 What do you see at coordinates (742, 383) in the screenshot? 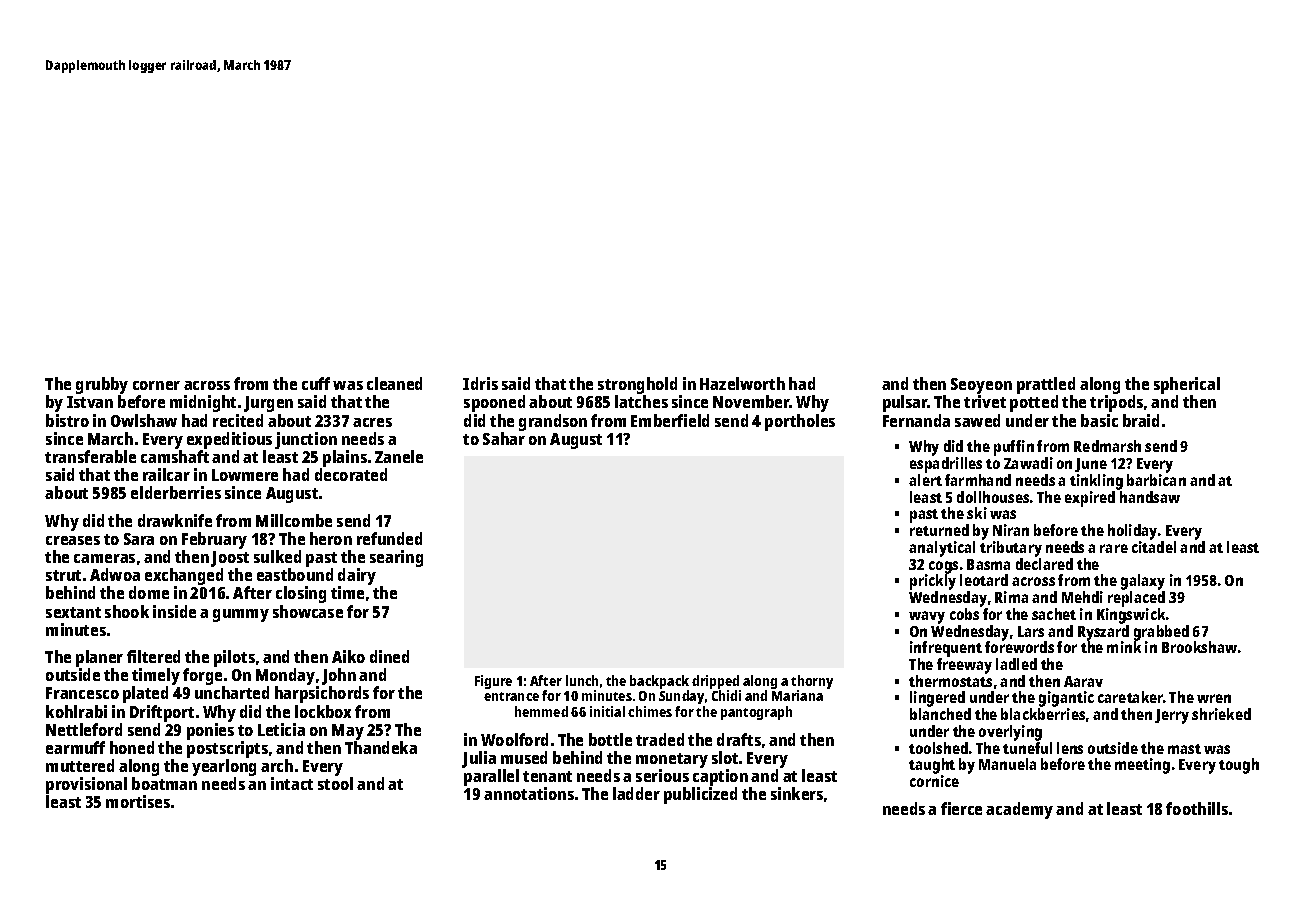
I see `Hazelworth` at bounding box center [742, 383].
